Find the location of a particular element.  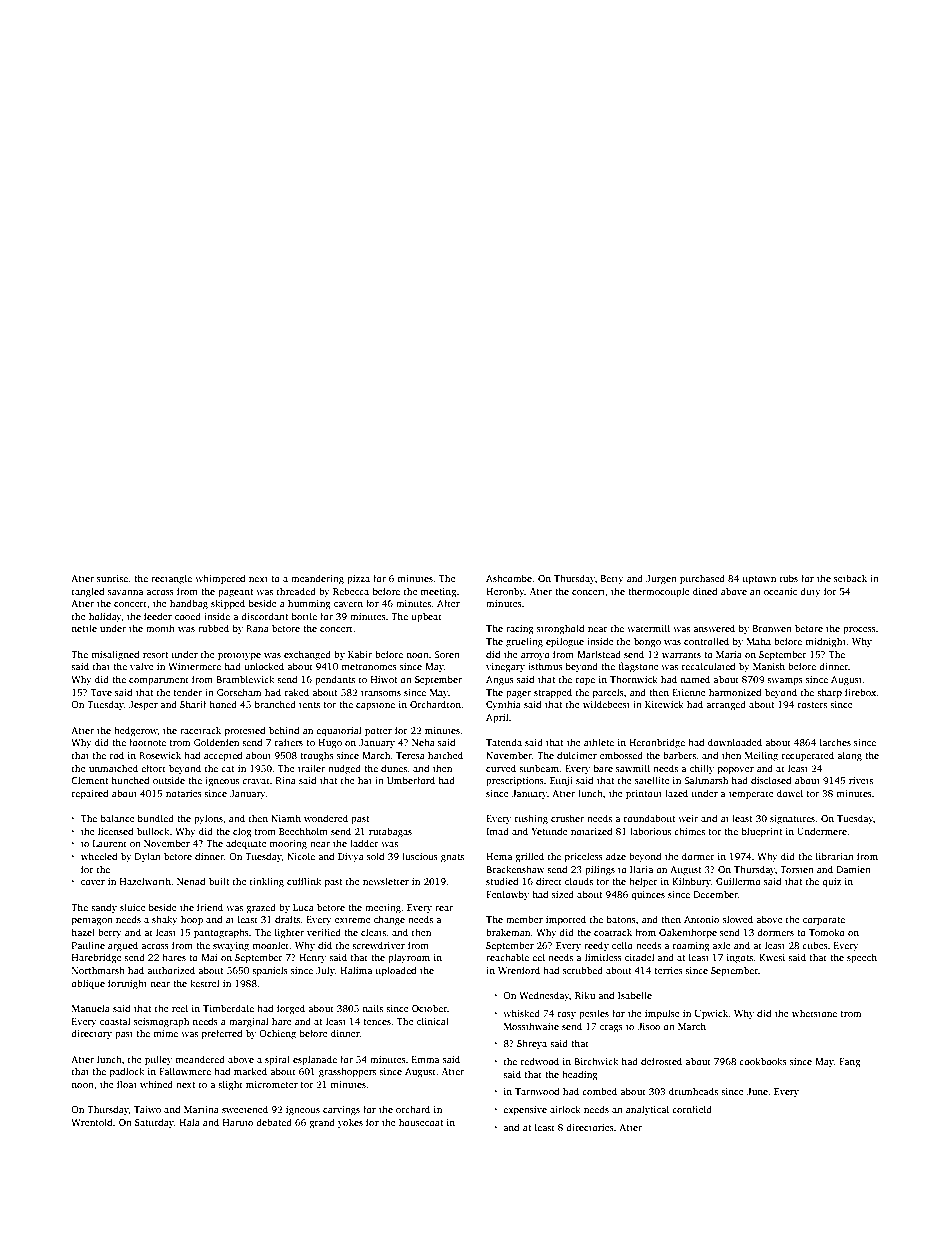

Jurgen is located at coordinates (661, 580).
